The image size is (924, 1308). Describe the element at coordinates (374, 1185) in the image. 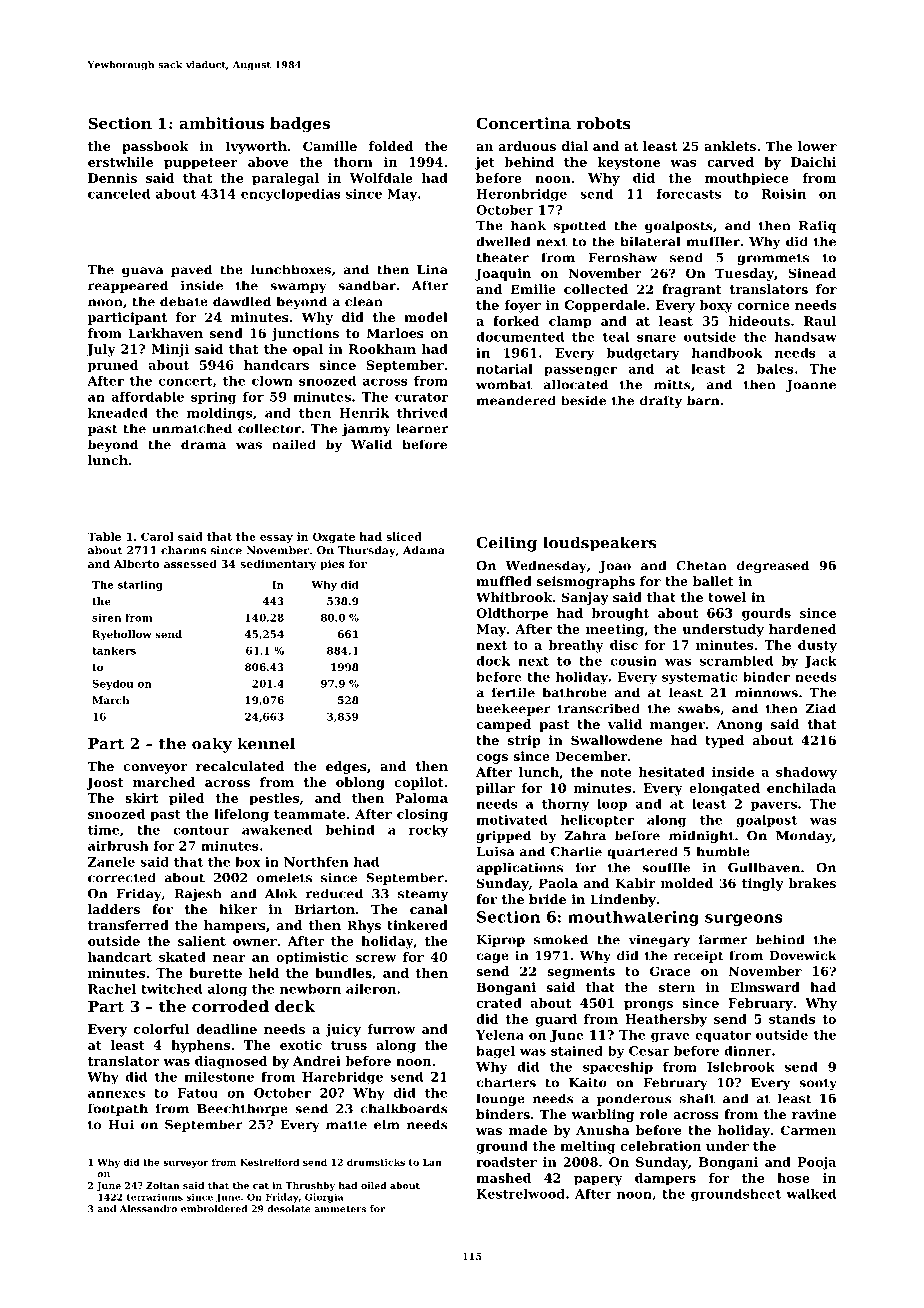

I see `oiled` at that location.
